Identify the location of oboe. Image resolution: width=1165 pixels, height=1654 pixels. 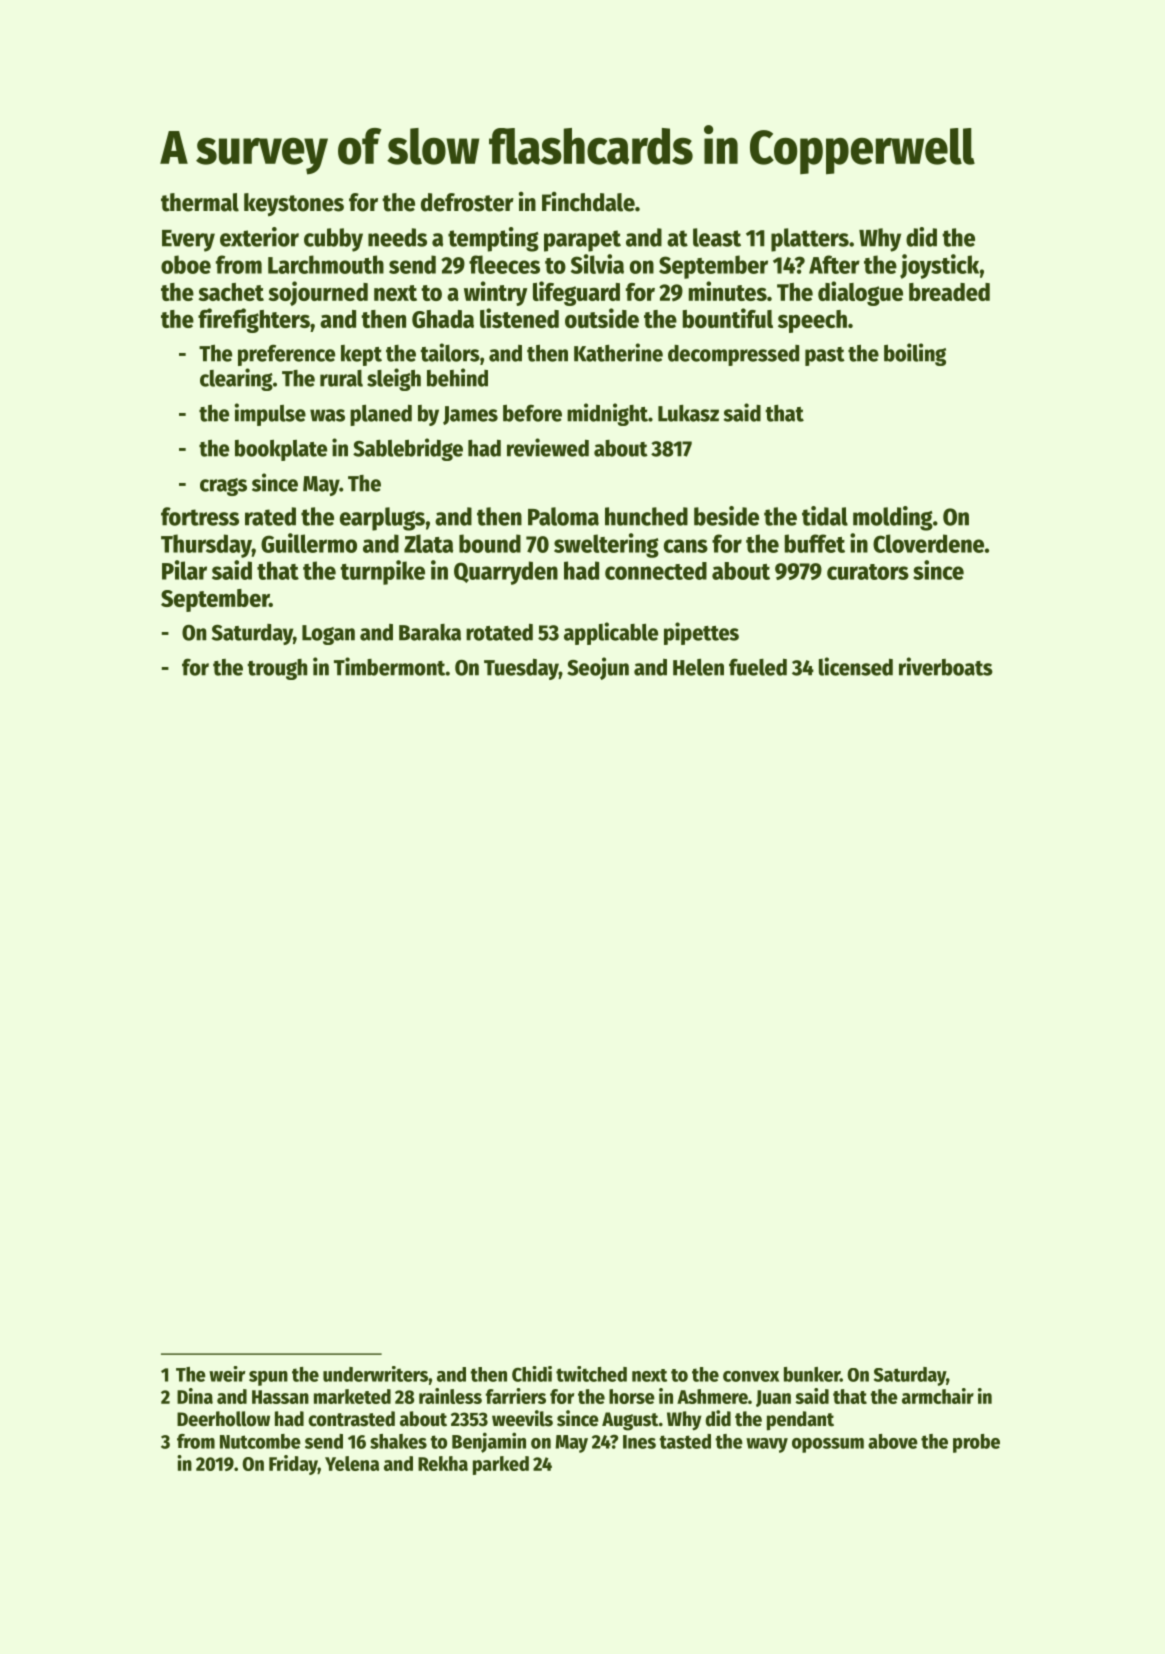
(186, 264).
